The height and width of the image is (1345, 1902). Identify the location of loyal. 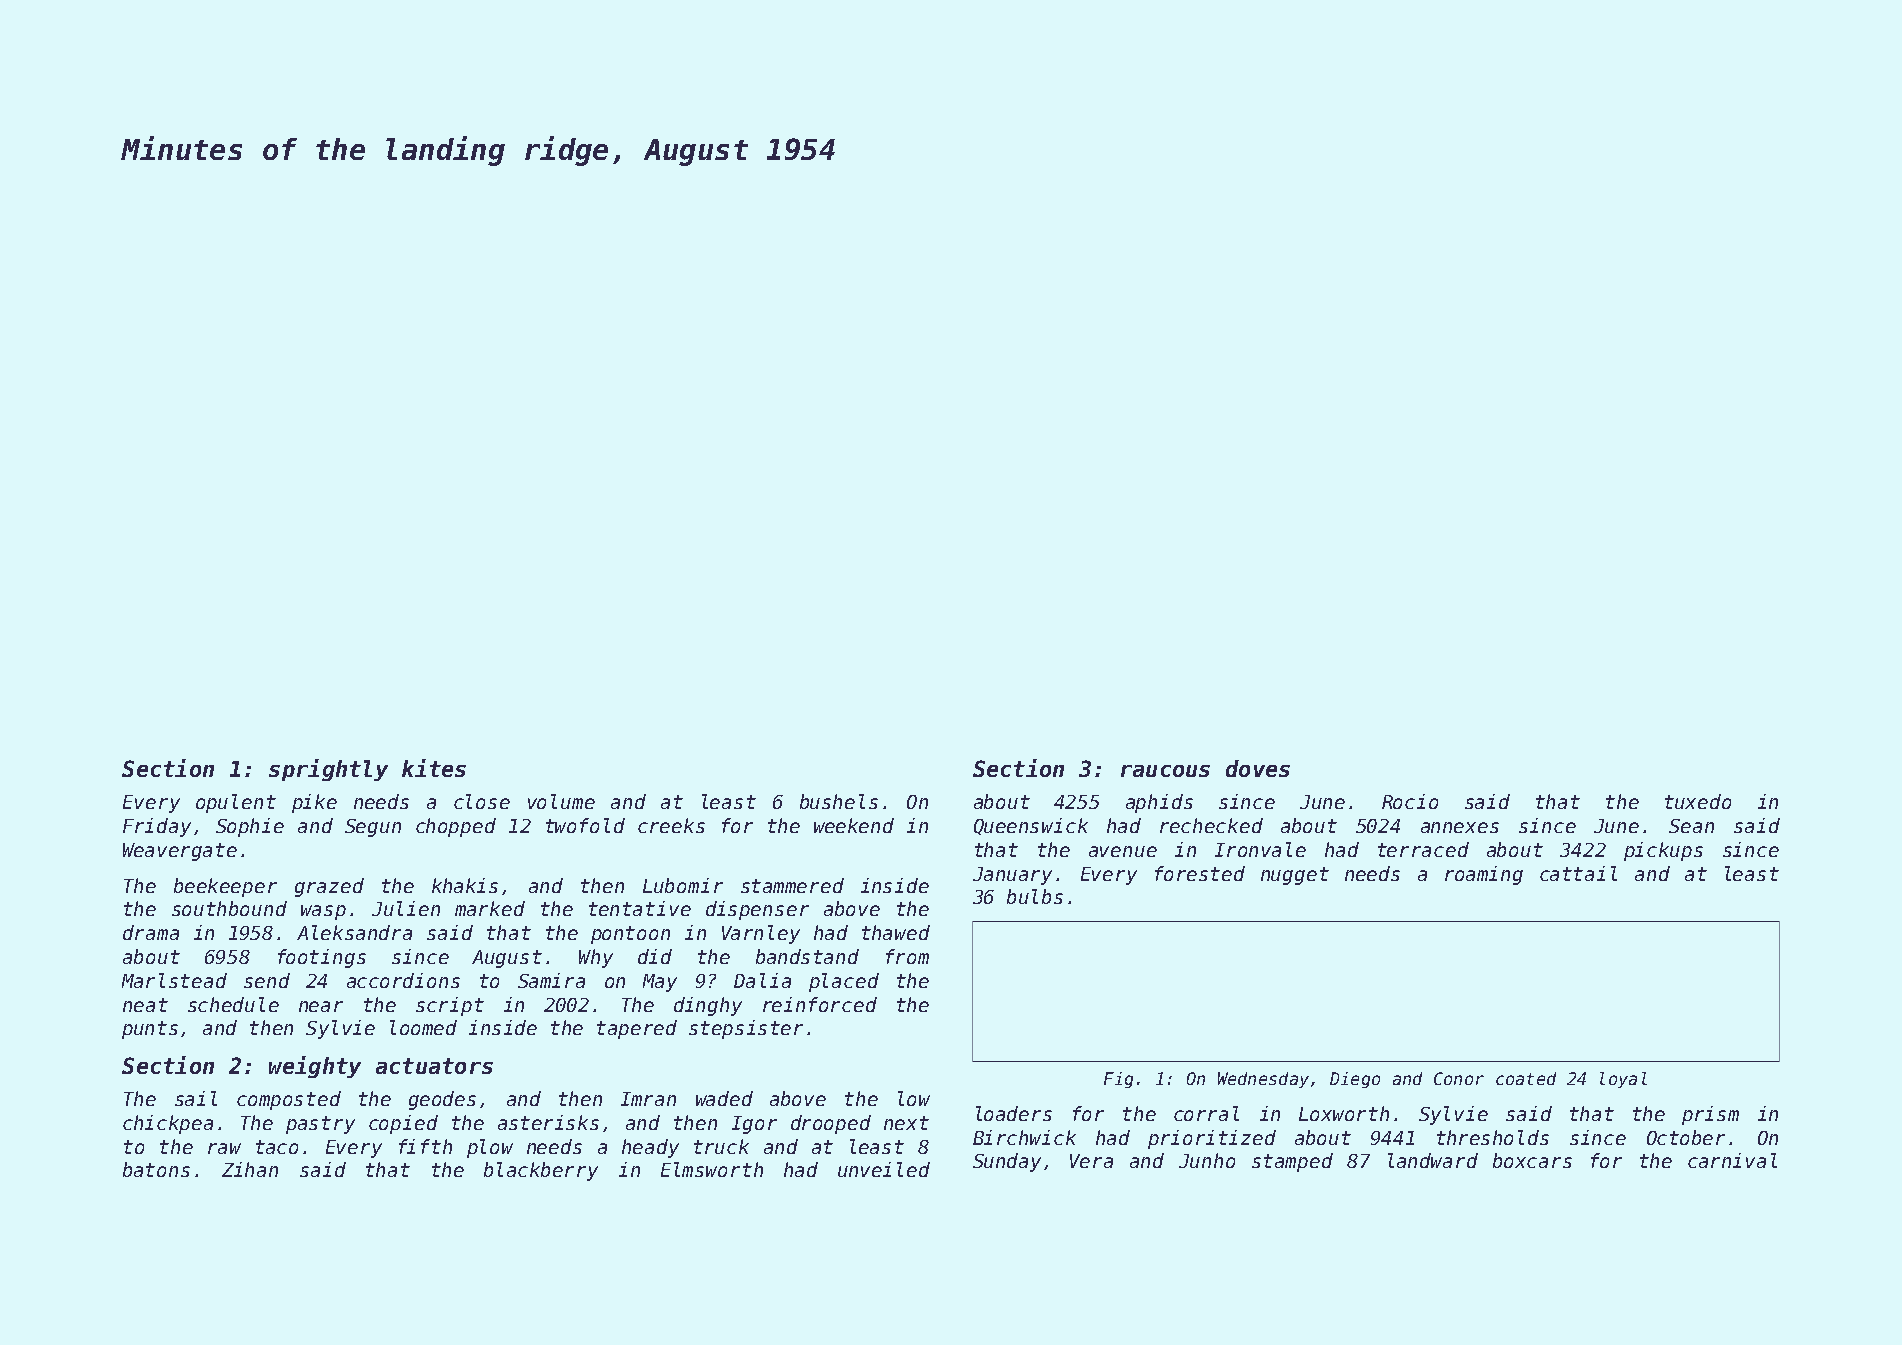
(1623, 1080).
